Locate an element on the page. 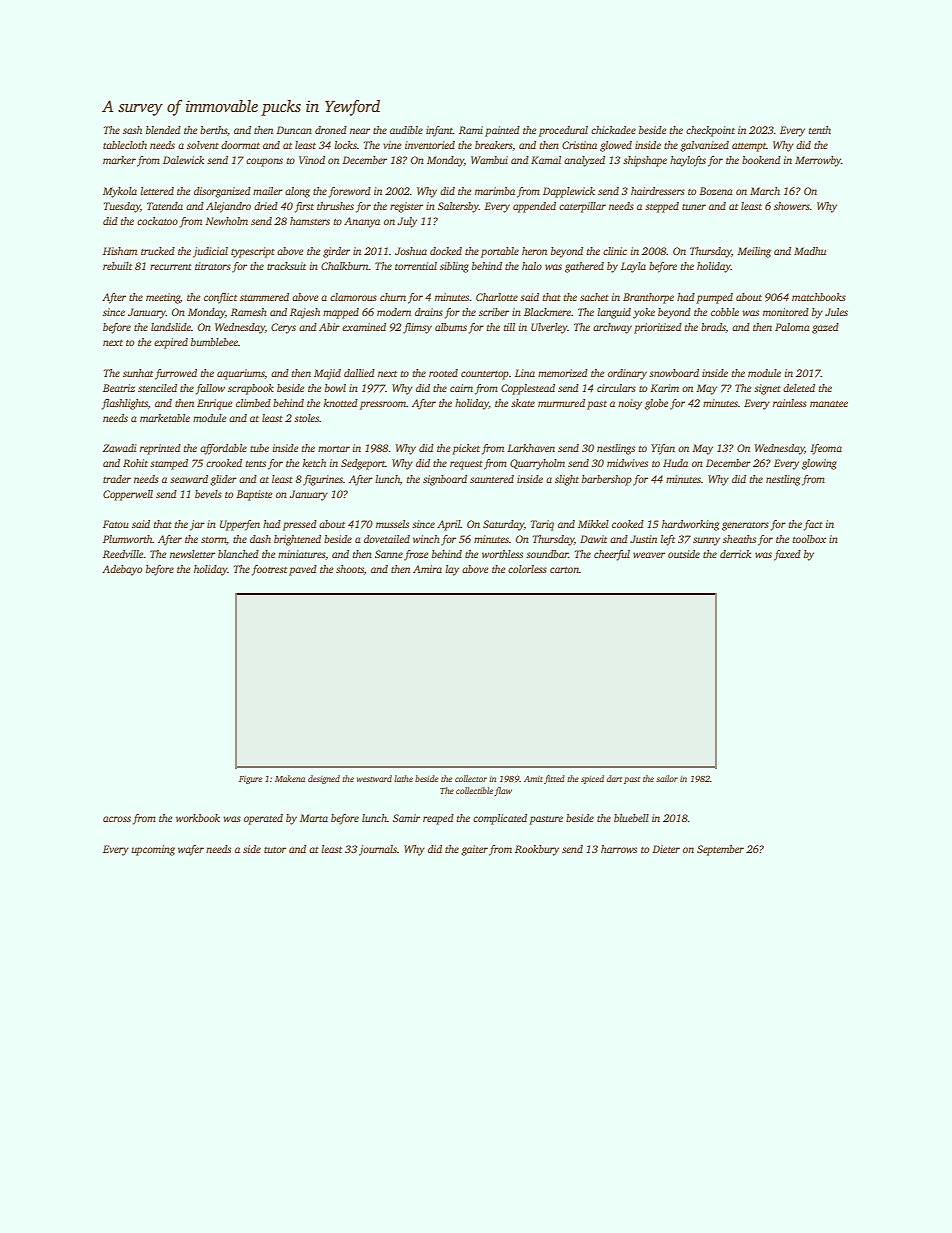 This page has width=952, height=1233. across is located at coordinates (117, 819).
